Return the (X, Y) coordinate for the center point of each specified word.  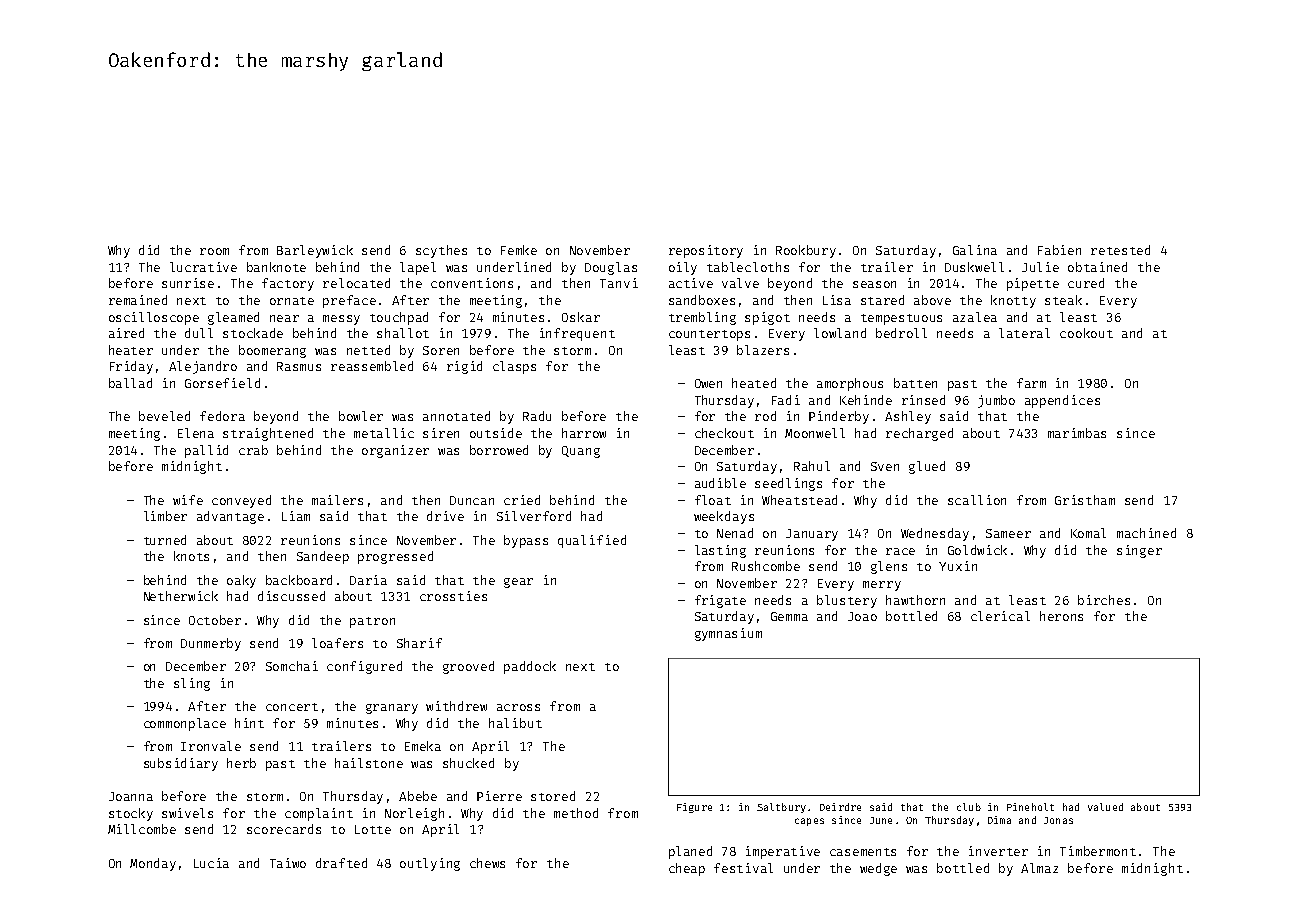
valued (1105, 807)
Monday (153, 864)
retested (1120, 250)
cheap (687, 869)
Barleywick (315, 251)
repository (706, 251)
